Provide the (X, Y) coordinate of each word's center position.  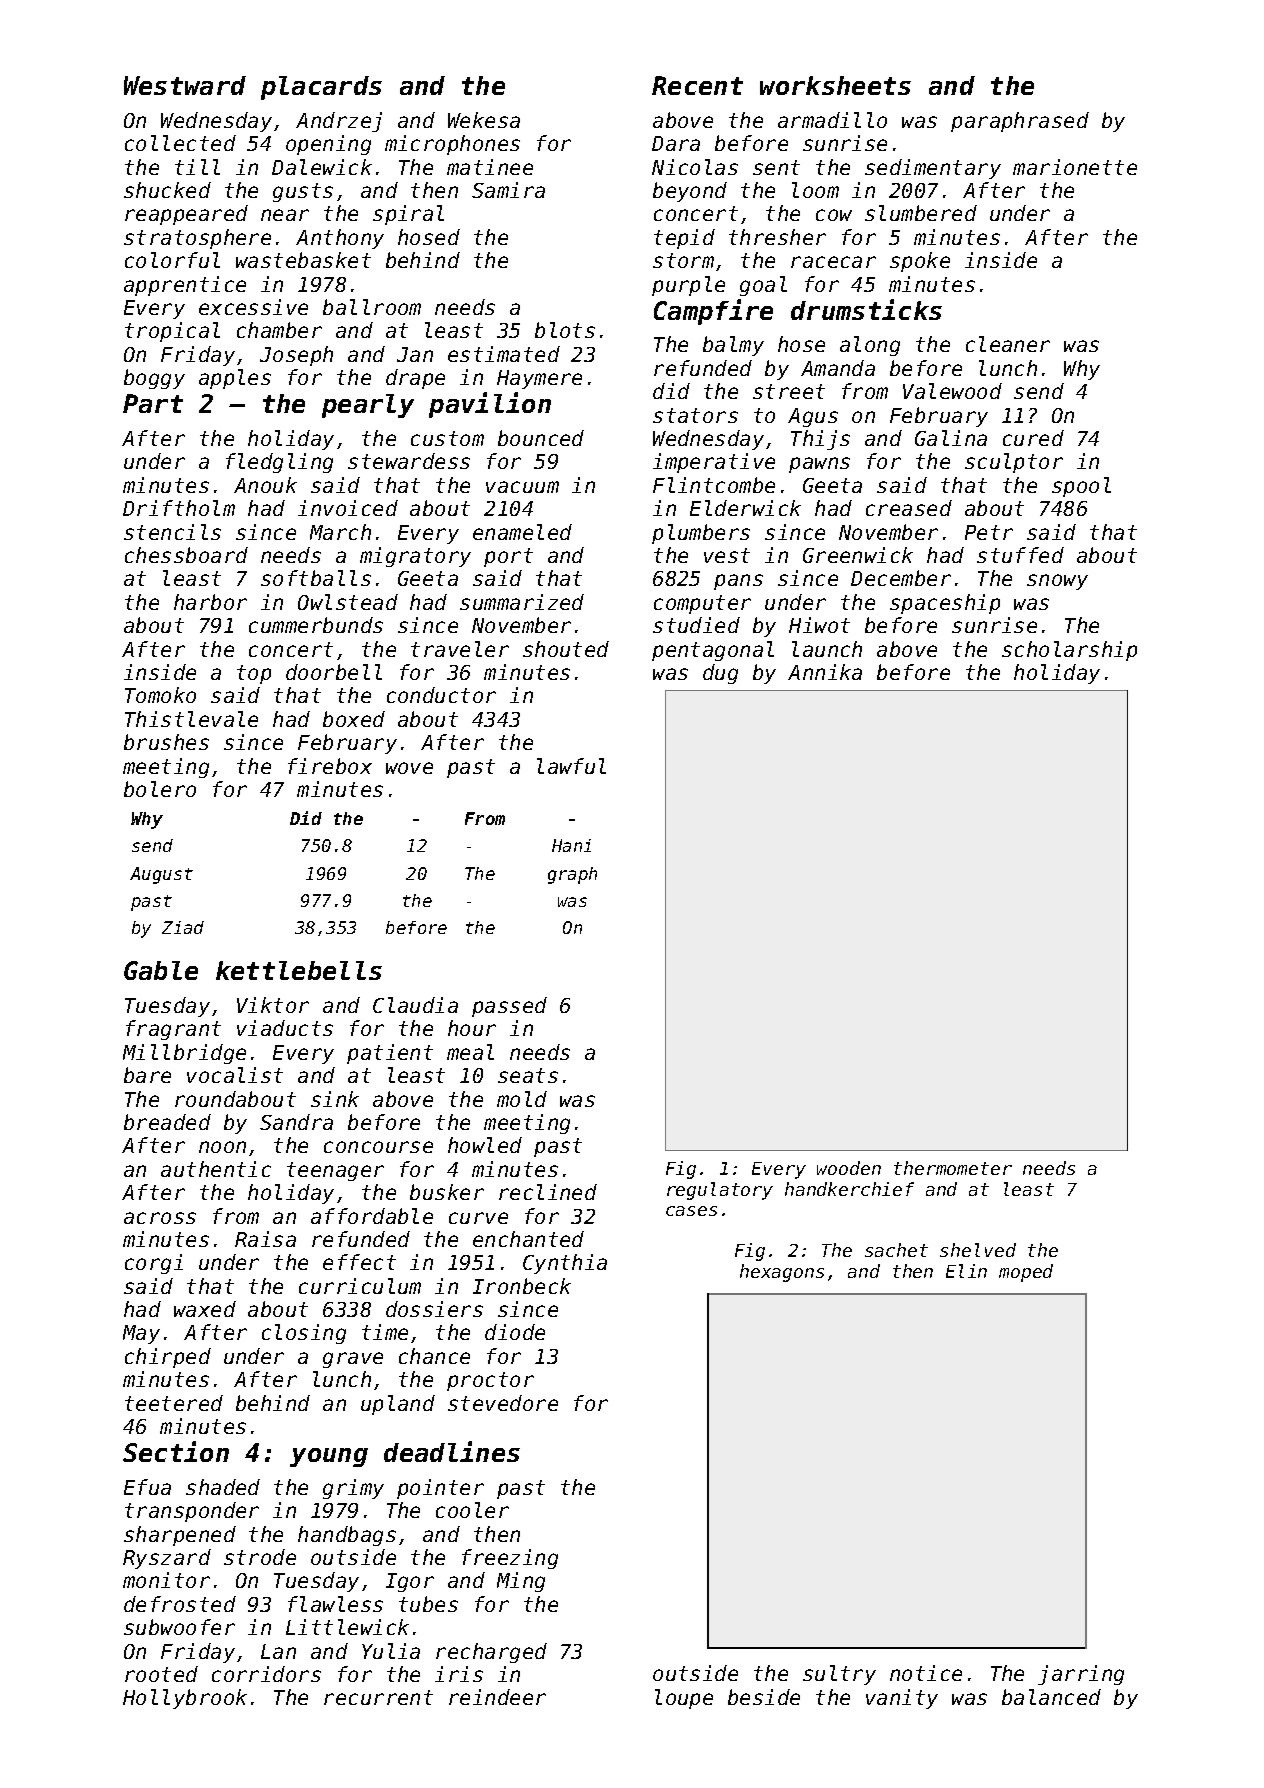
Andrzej (339, 122)
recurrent (378, 1697)
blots (565, 330)
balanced (1051, 1697)
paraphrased (1020, 122)
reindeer (497, 1697)
